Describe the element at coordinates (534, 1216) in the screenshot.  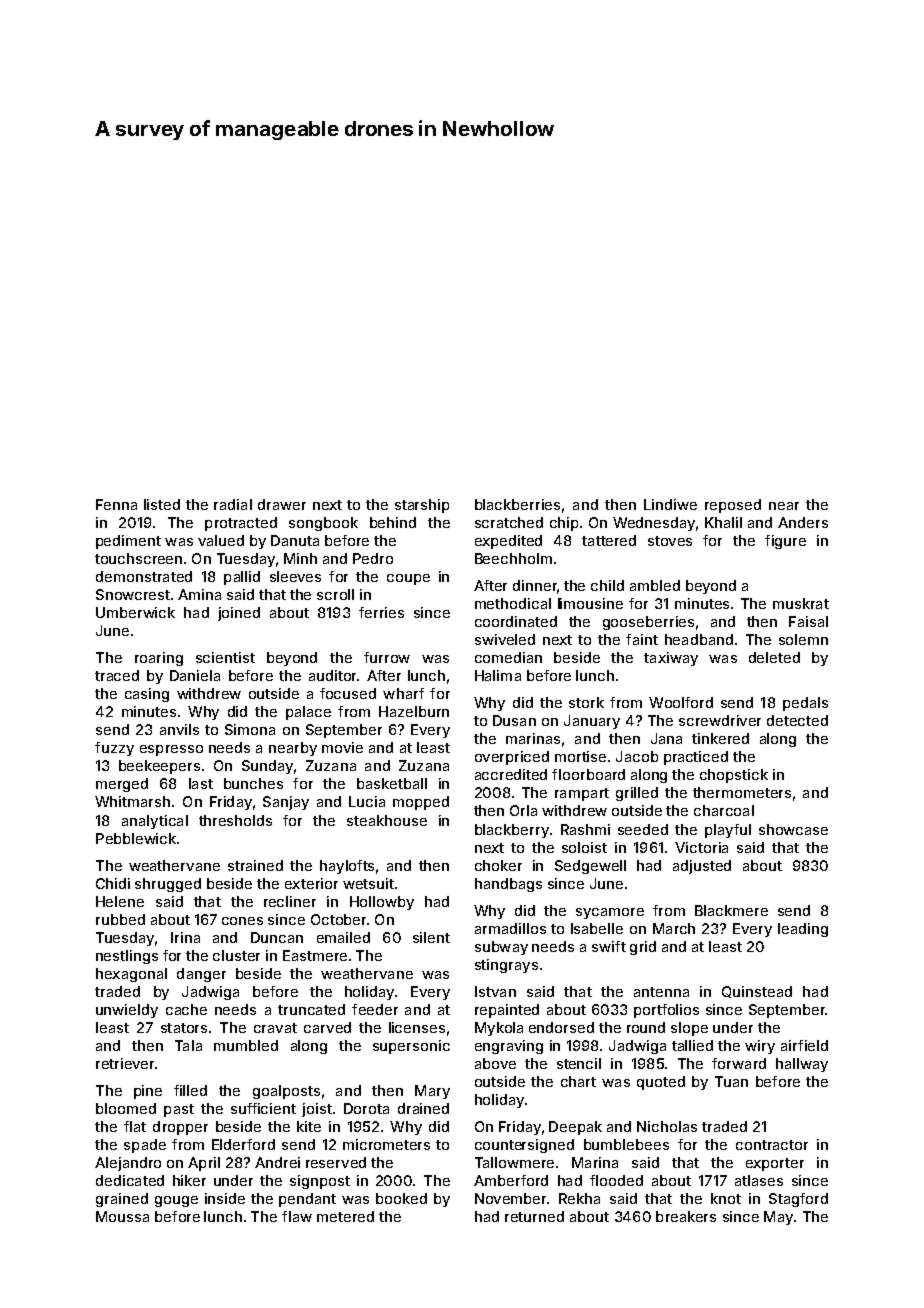
I see `returned` at that location.
